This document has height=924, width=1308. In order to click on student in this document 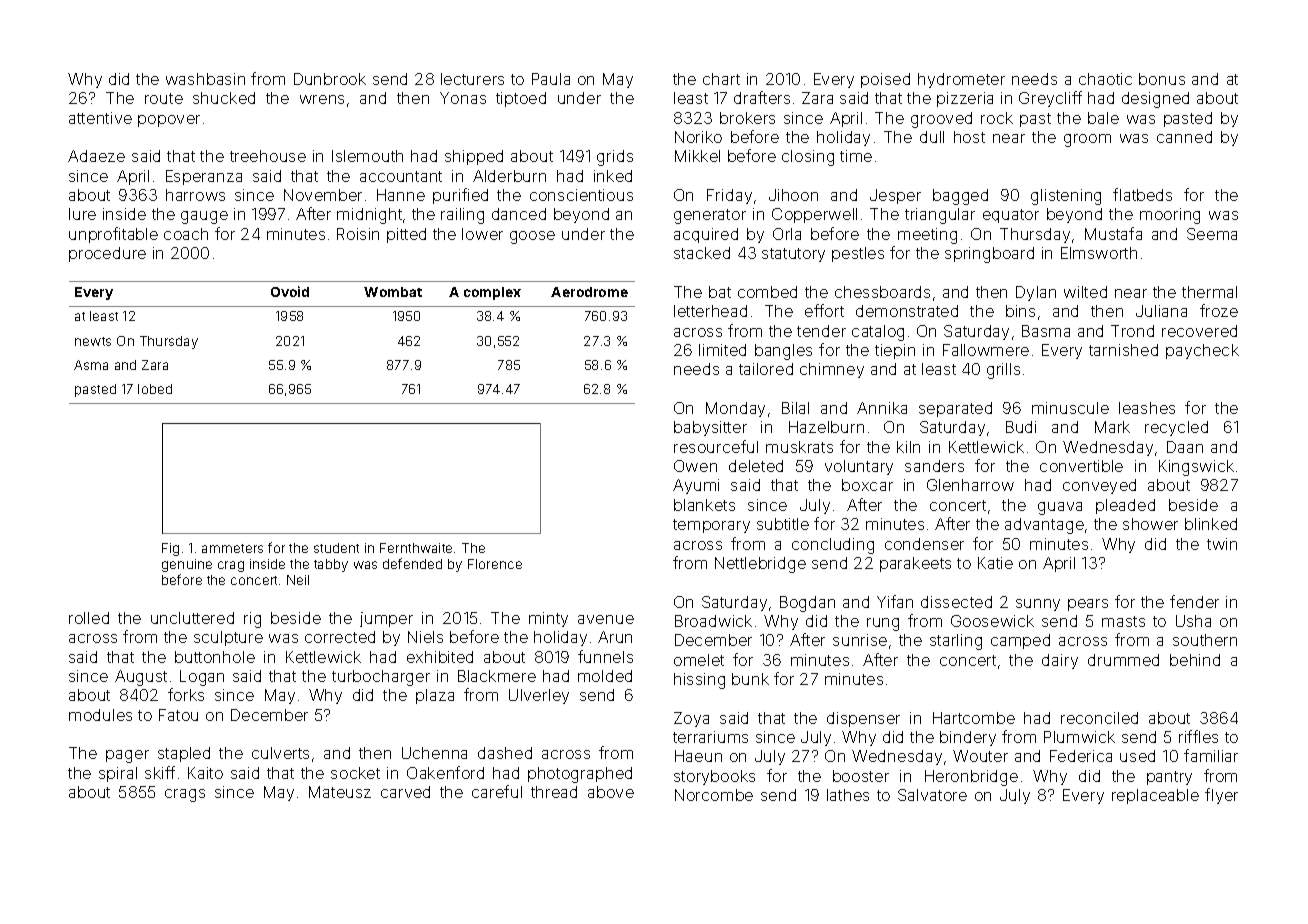, I will do `click(336, 548)`.
